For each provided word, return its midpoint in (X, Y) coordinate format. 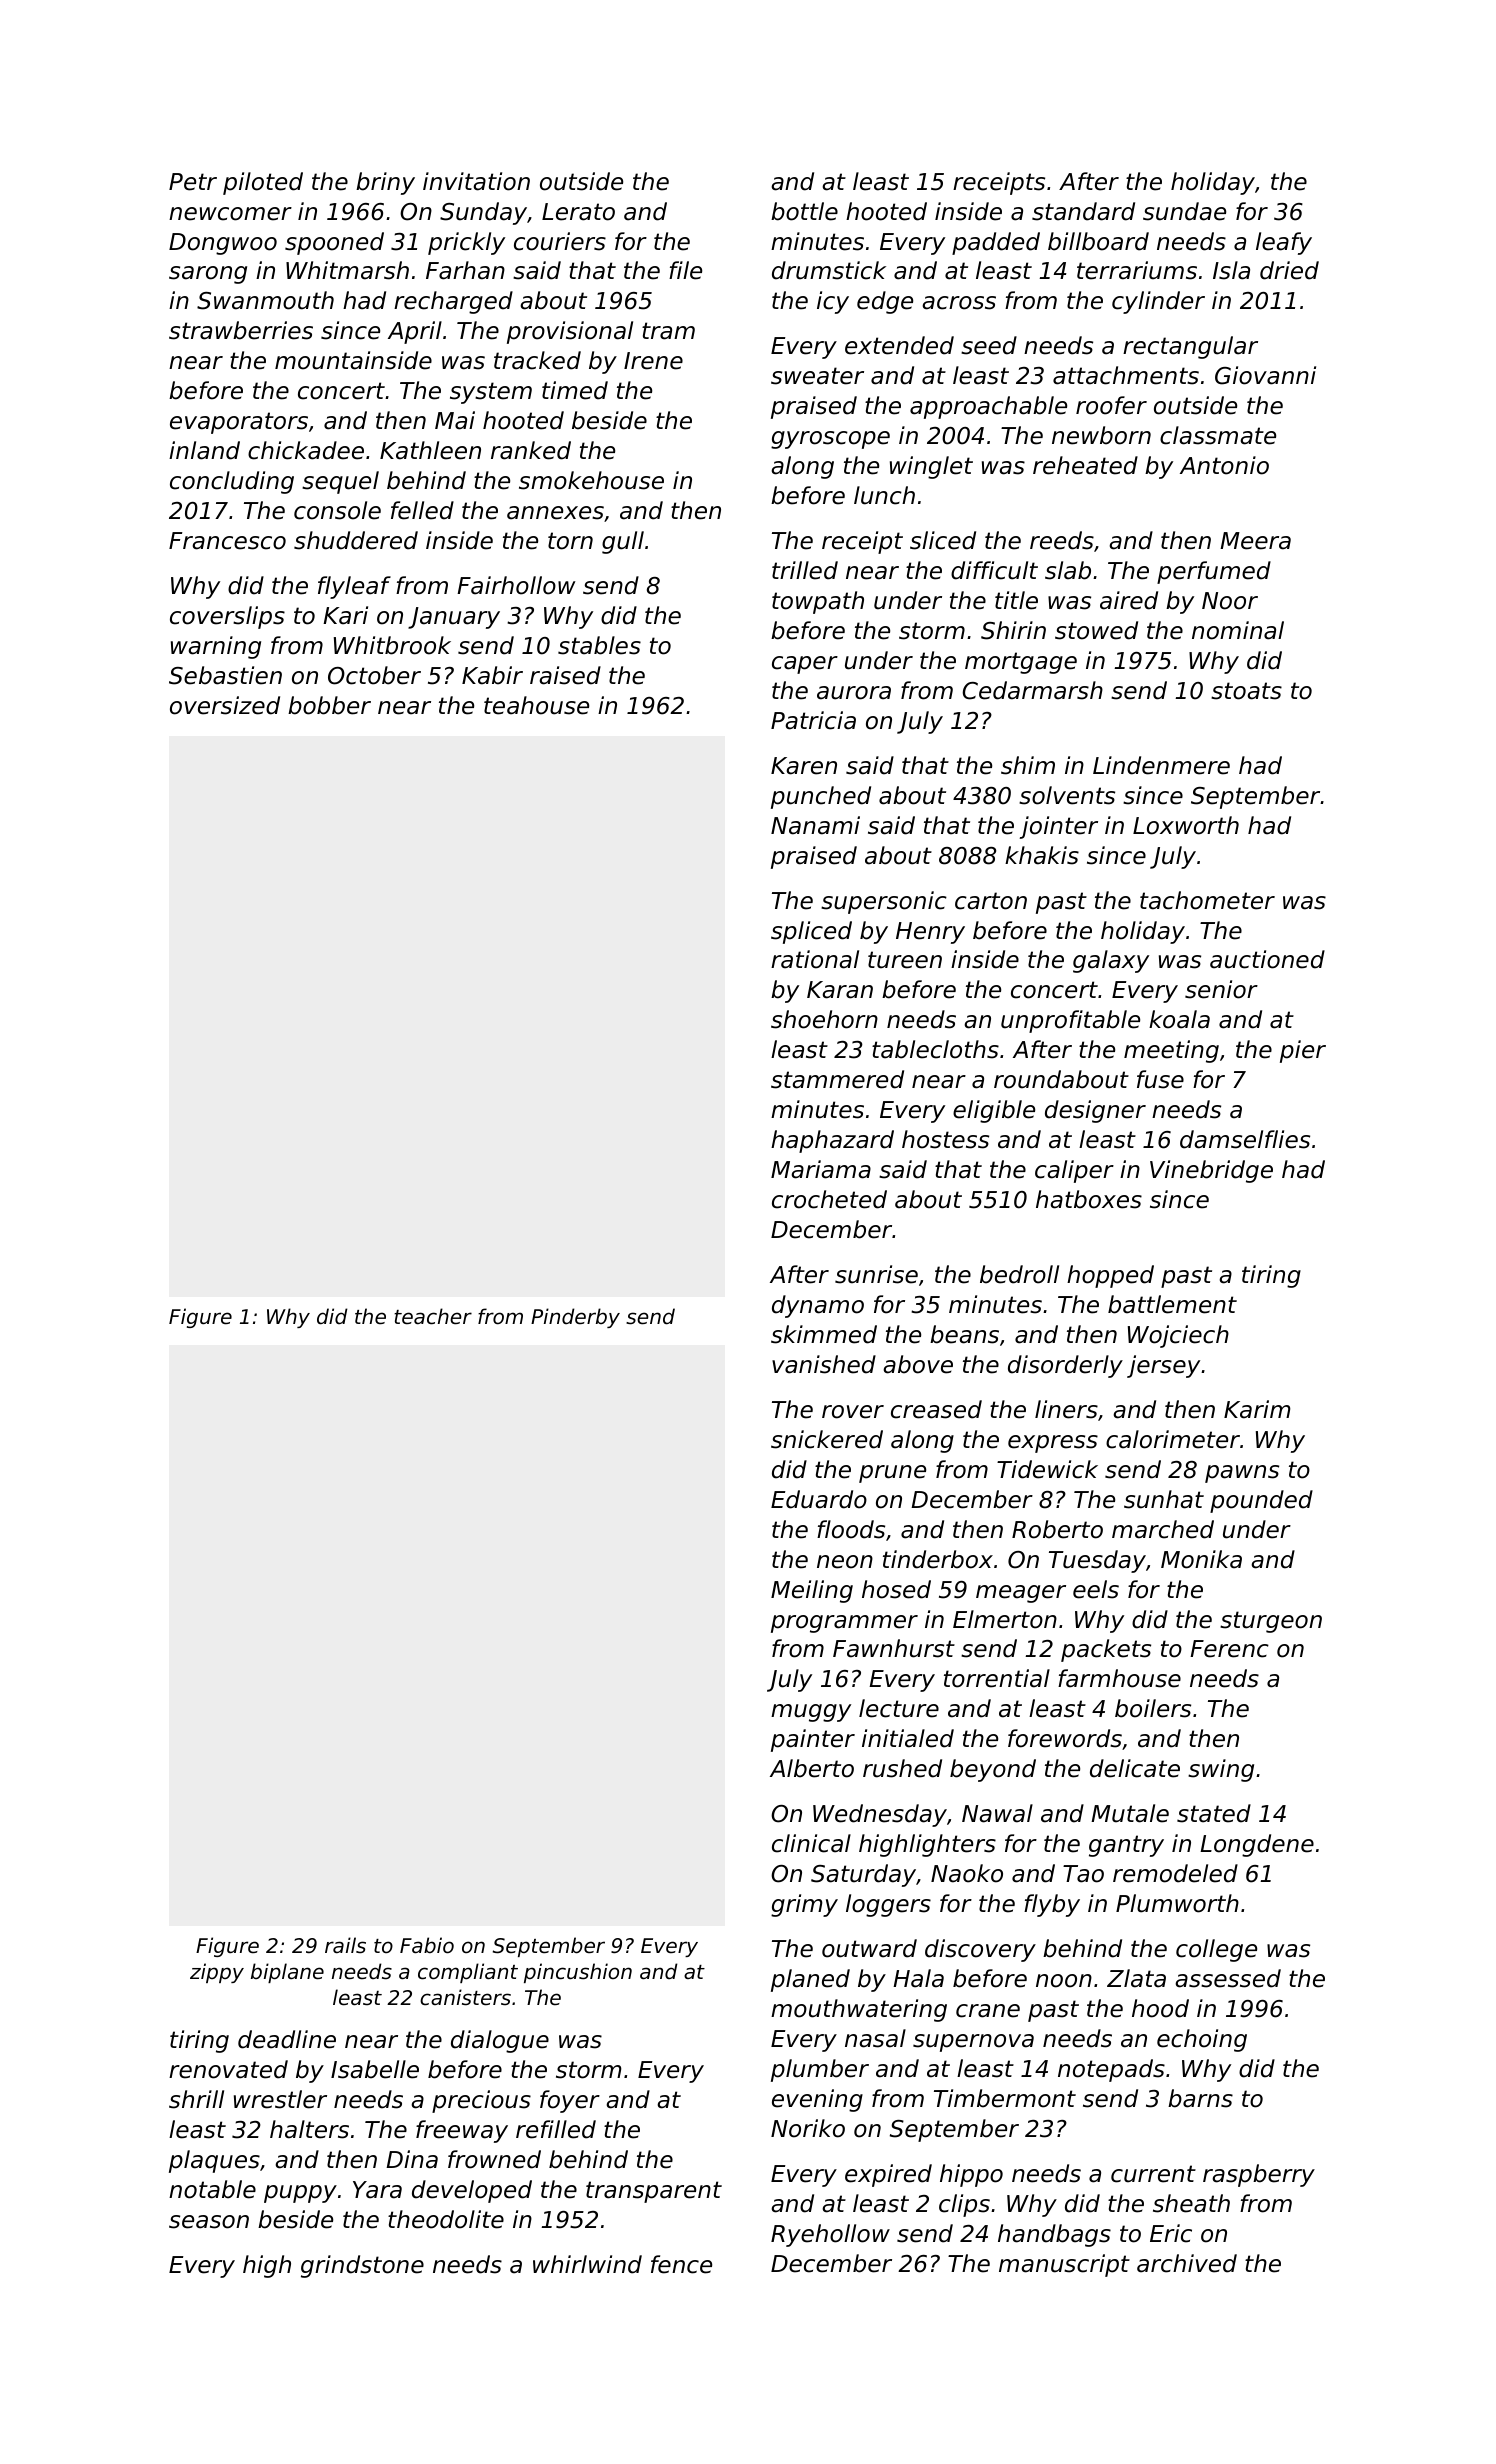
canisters (465, 1997)
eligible (994, 1111)
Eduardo (819, 1499)
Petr (193, 182)
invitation (476, 181)
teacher (433, 1316)
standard (1083, 211)
